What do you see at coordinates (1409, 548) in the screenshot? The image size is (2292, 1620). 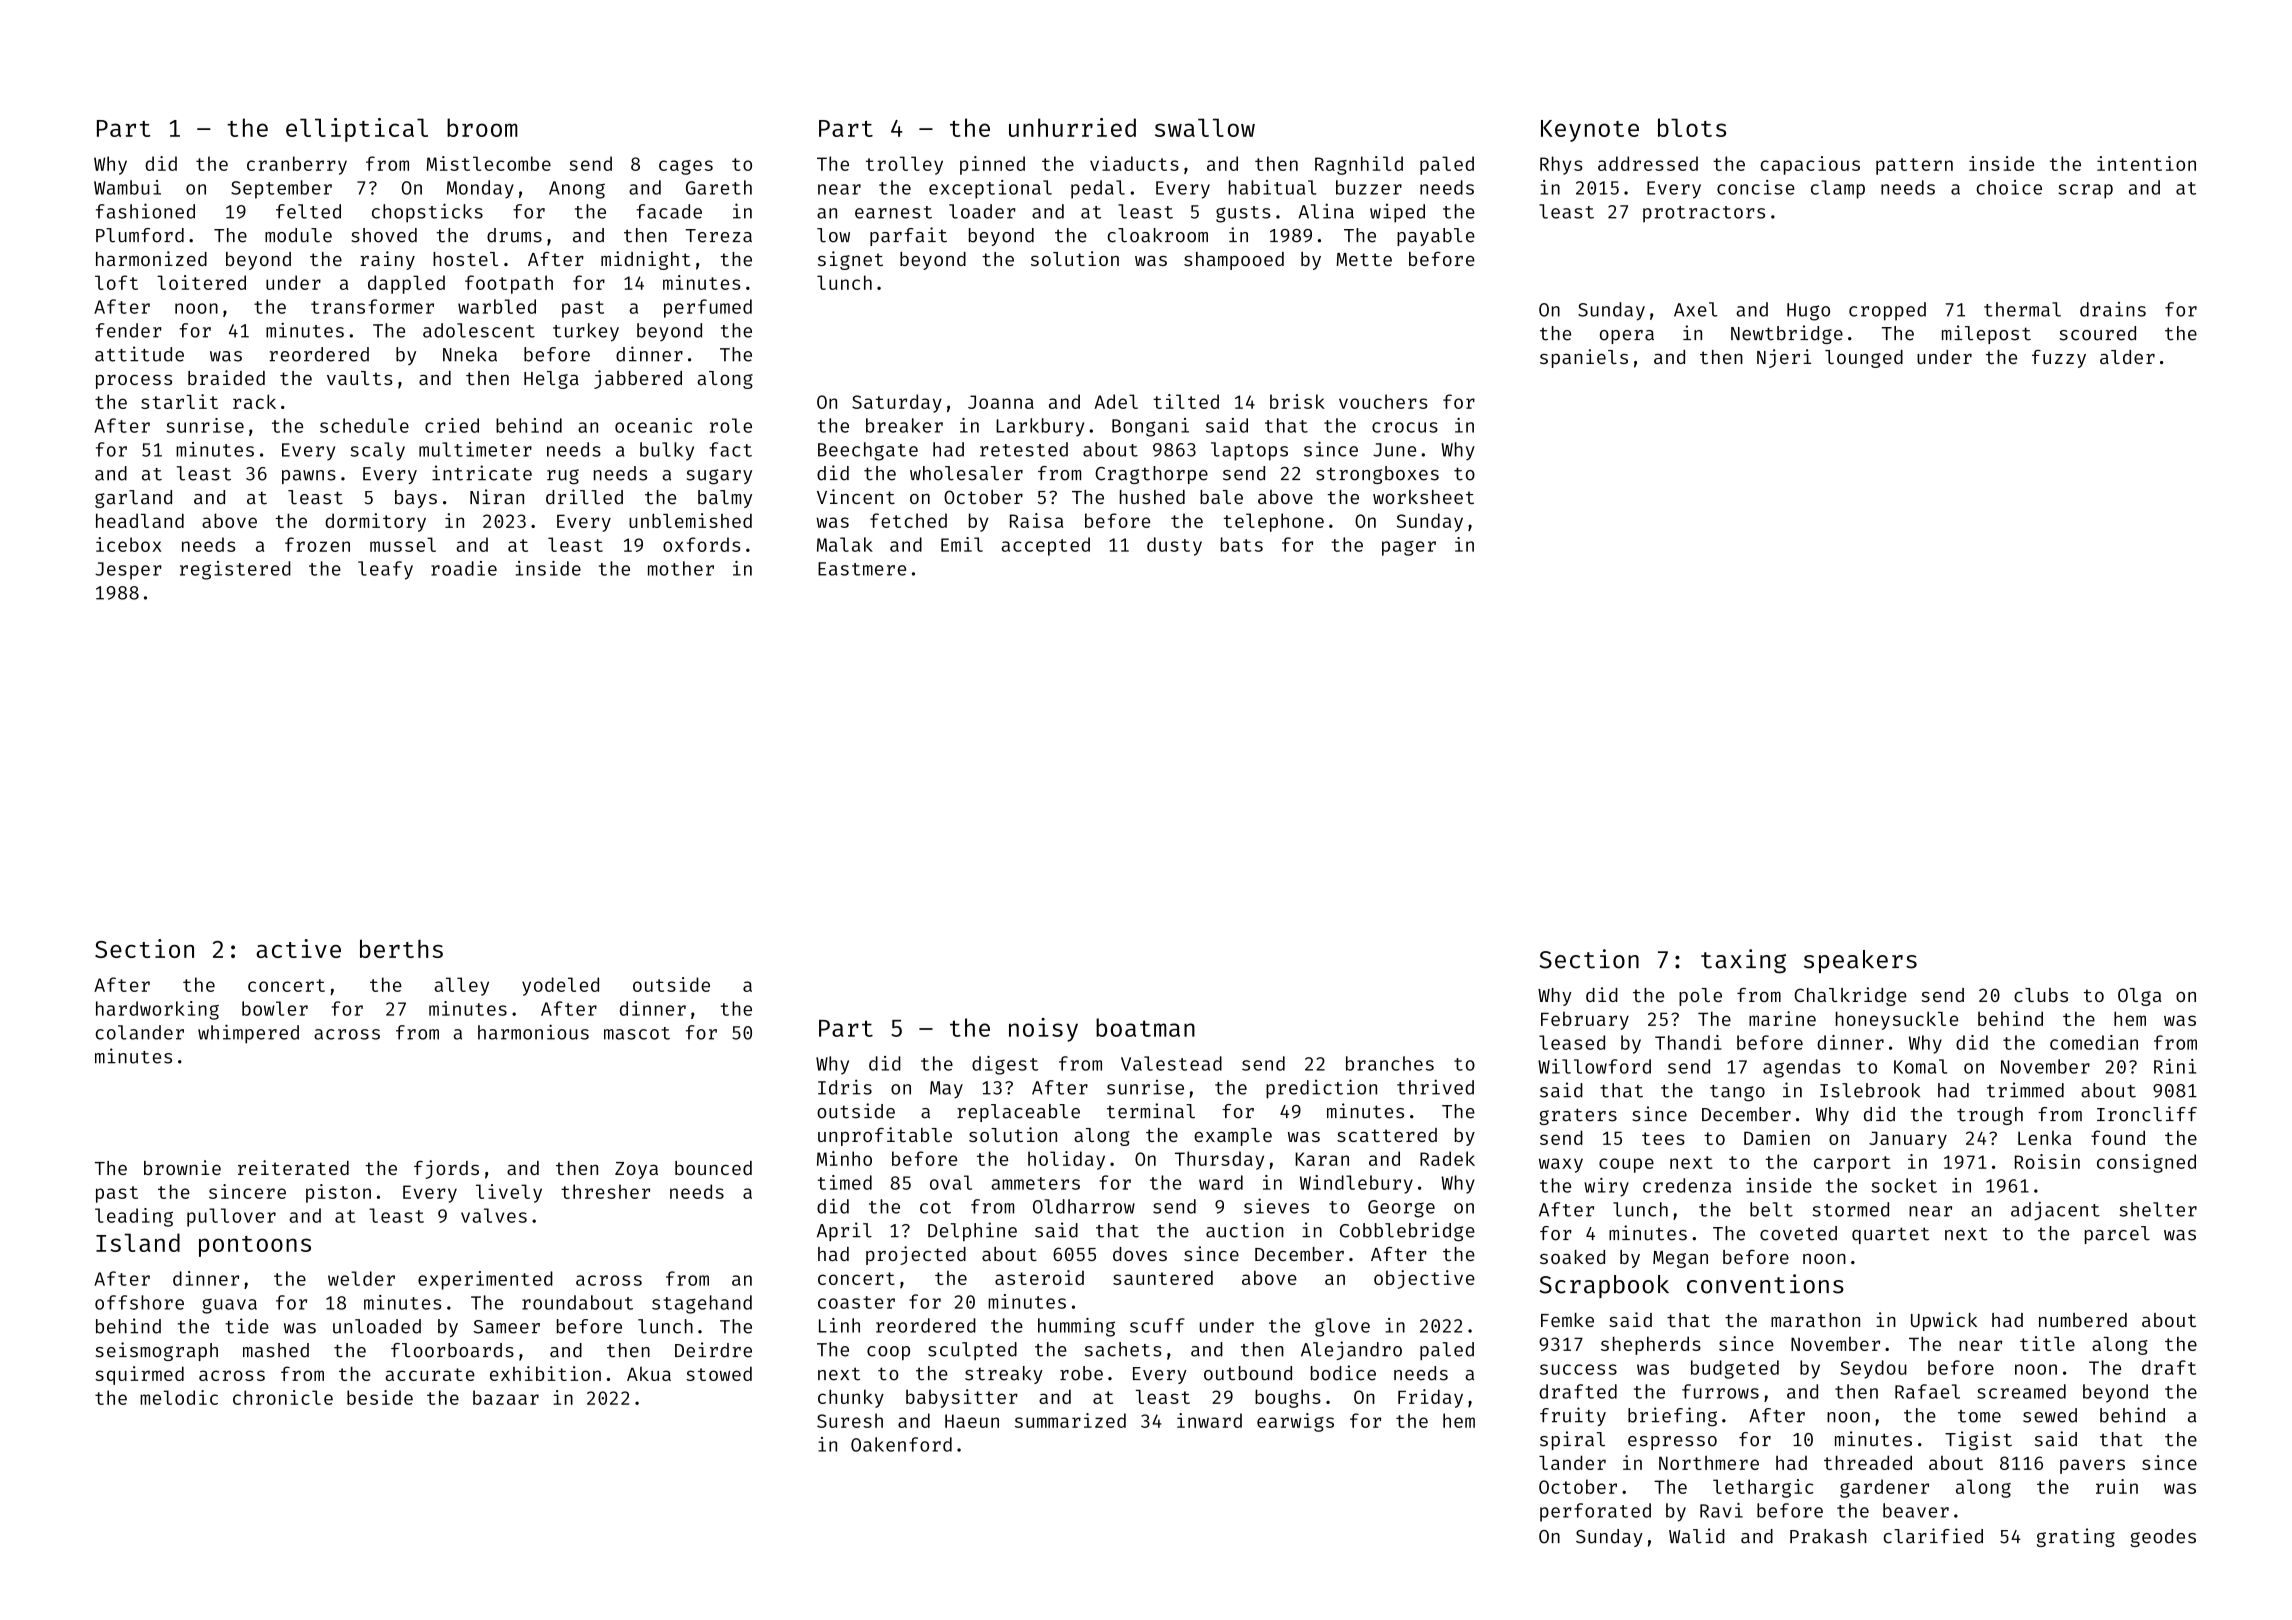 I see `pager` at bounding box center [1409, 548].
